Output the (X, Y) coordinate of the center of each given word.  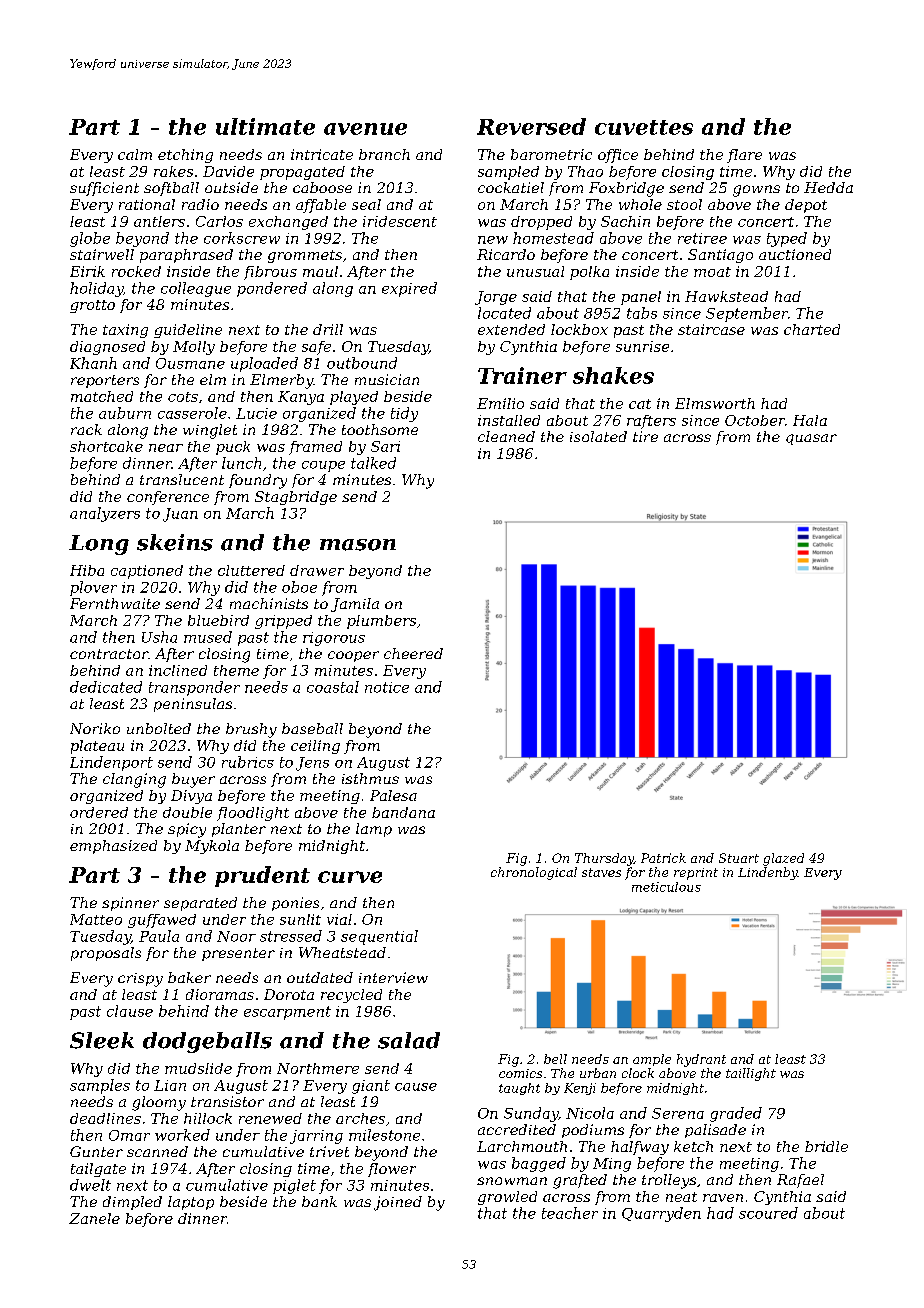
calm (135, 154)
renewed (270, 1118)
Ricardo (506, 254)
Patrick (663, 858)
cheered (413, 653)
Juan (180, 515)
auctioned (795, 254)
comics (520, 1073)
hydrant (701, 1060)
